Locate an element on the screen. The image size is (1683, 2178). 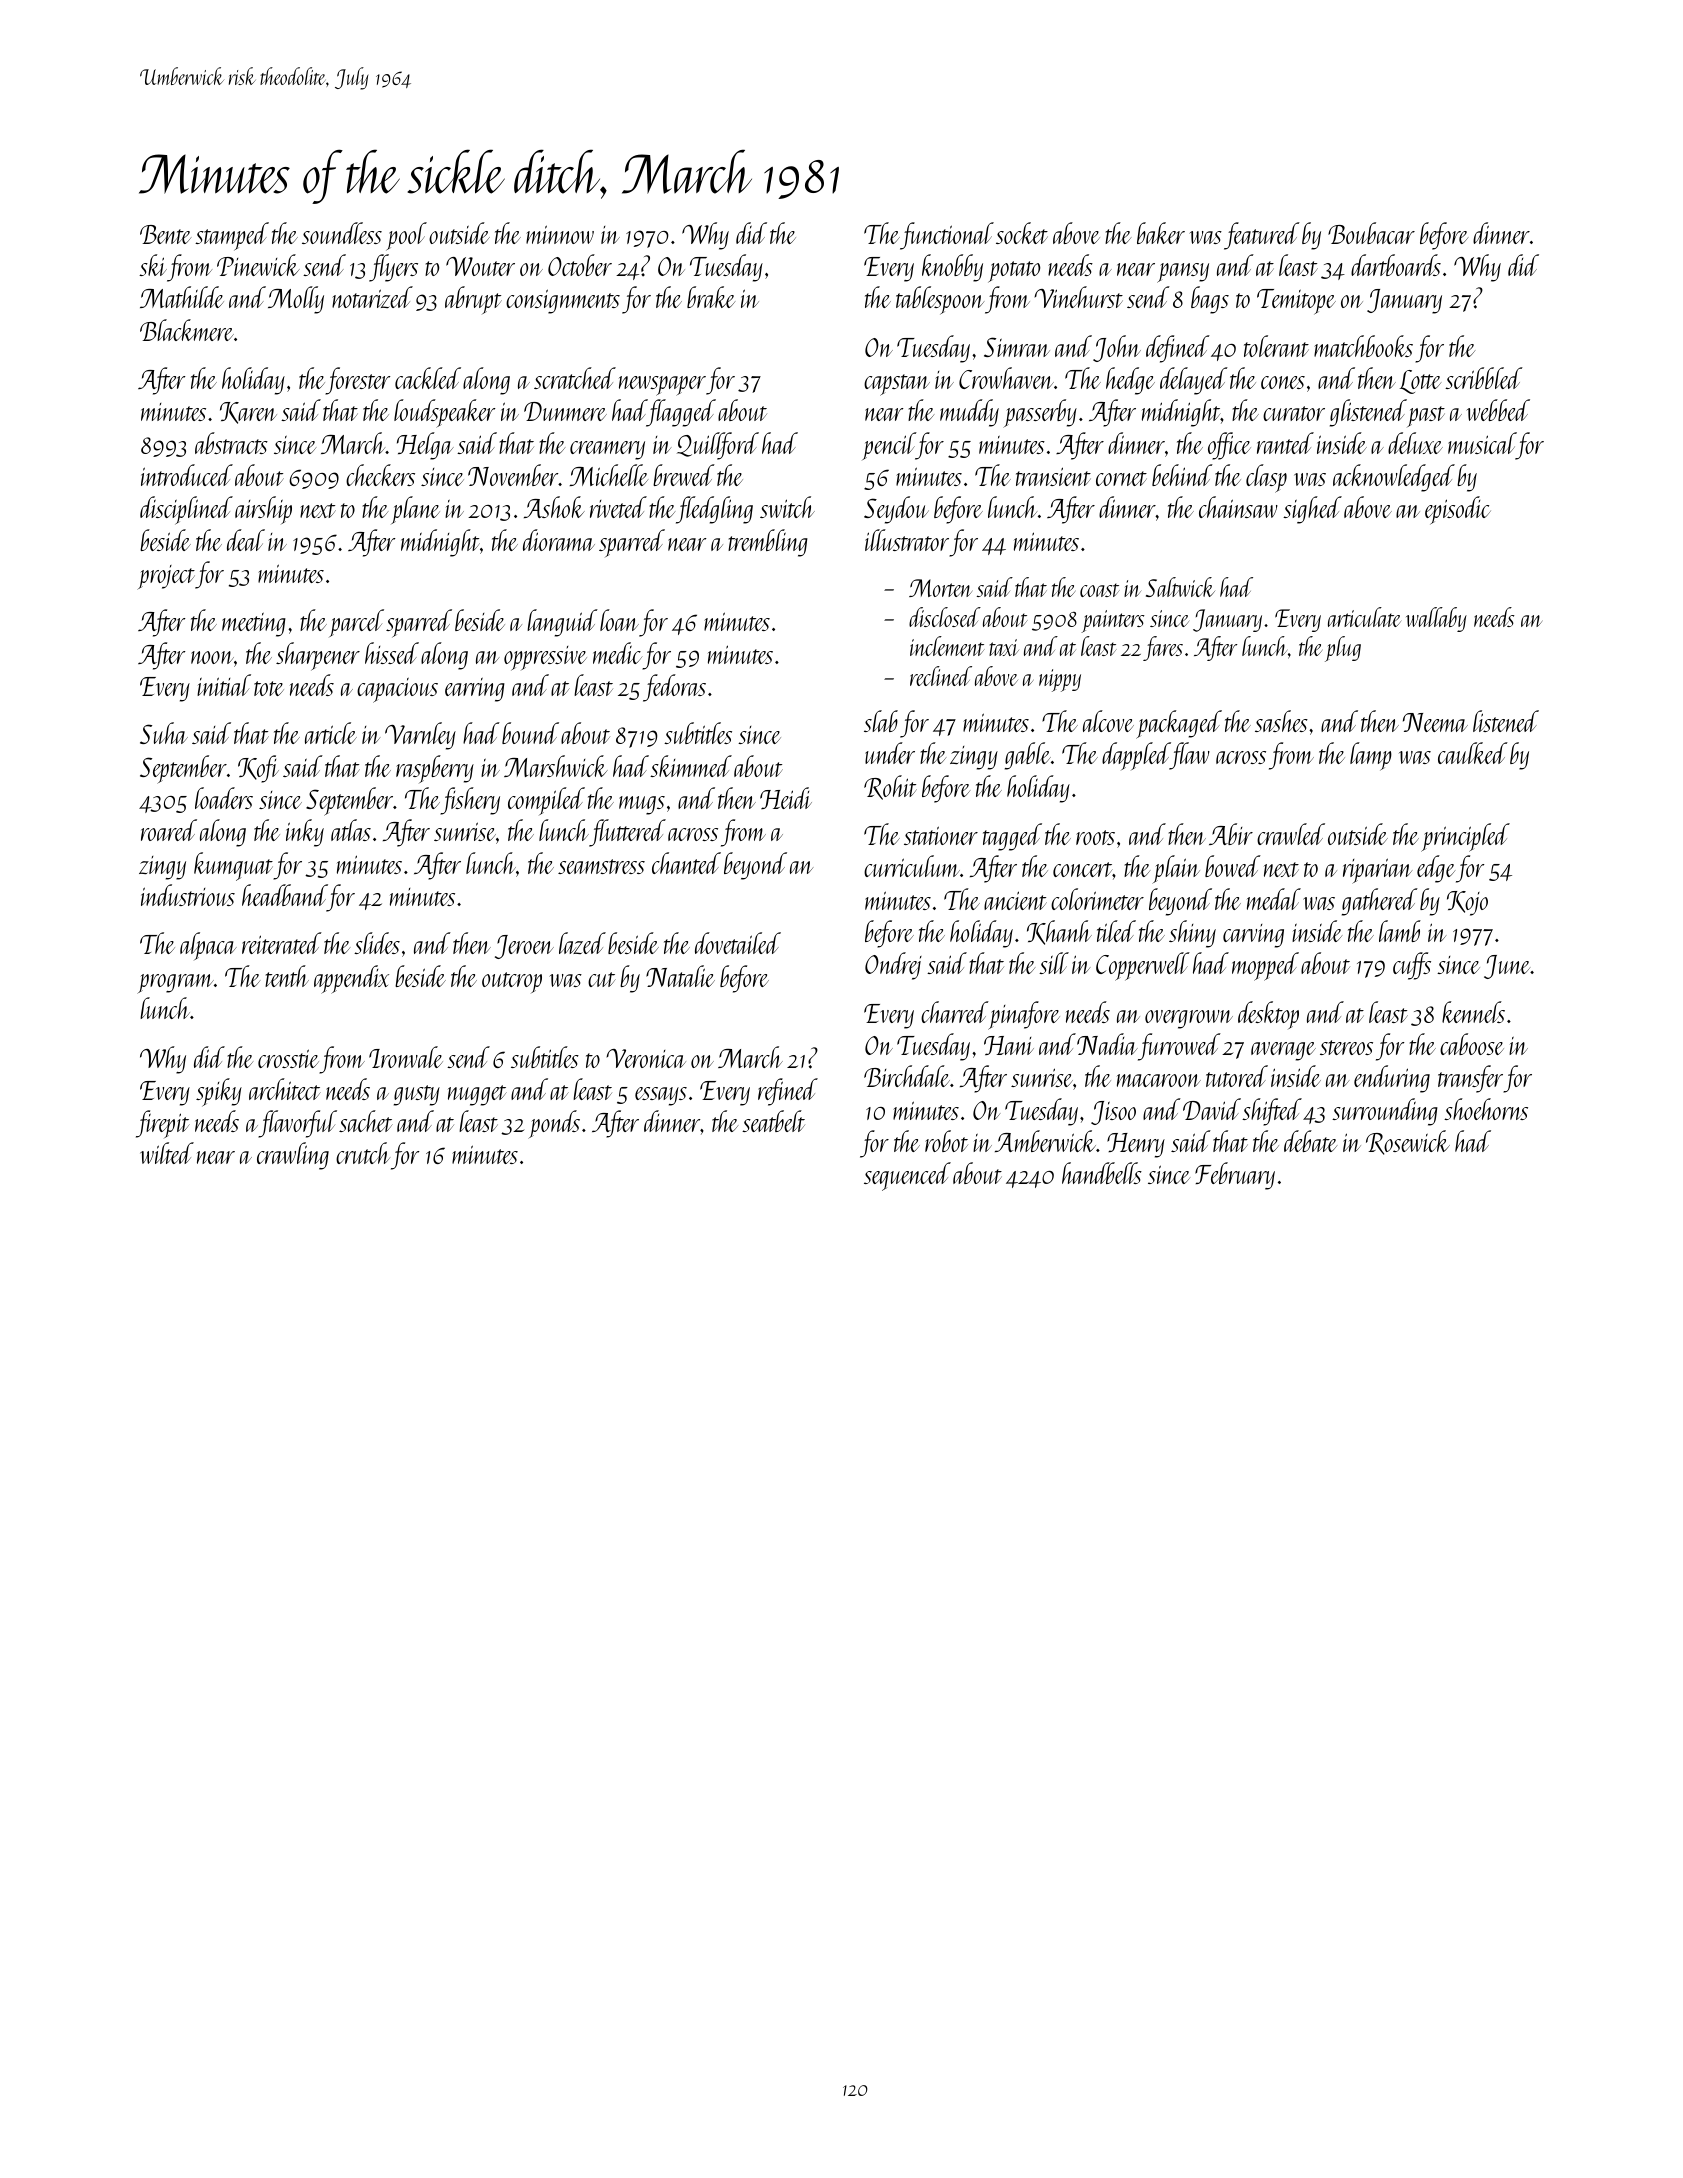
socket is located at coordinates (1022, 233).
